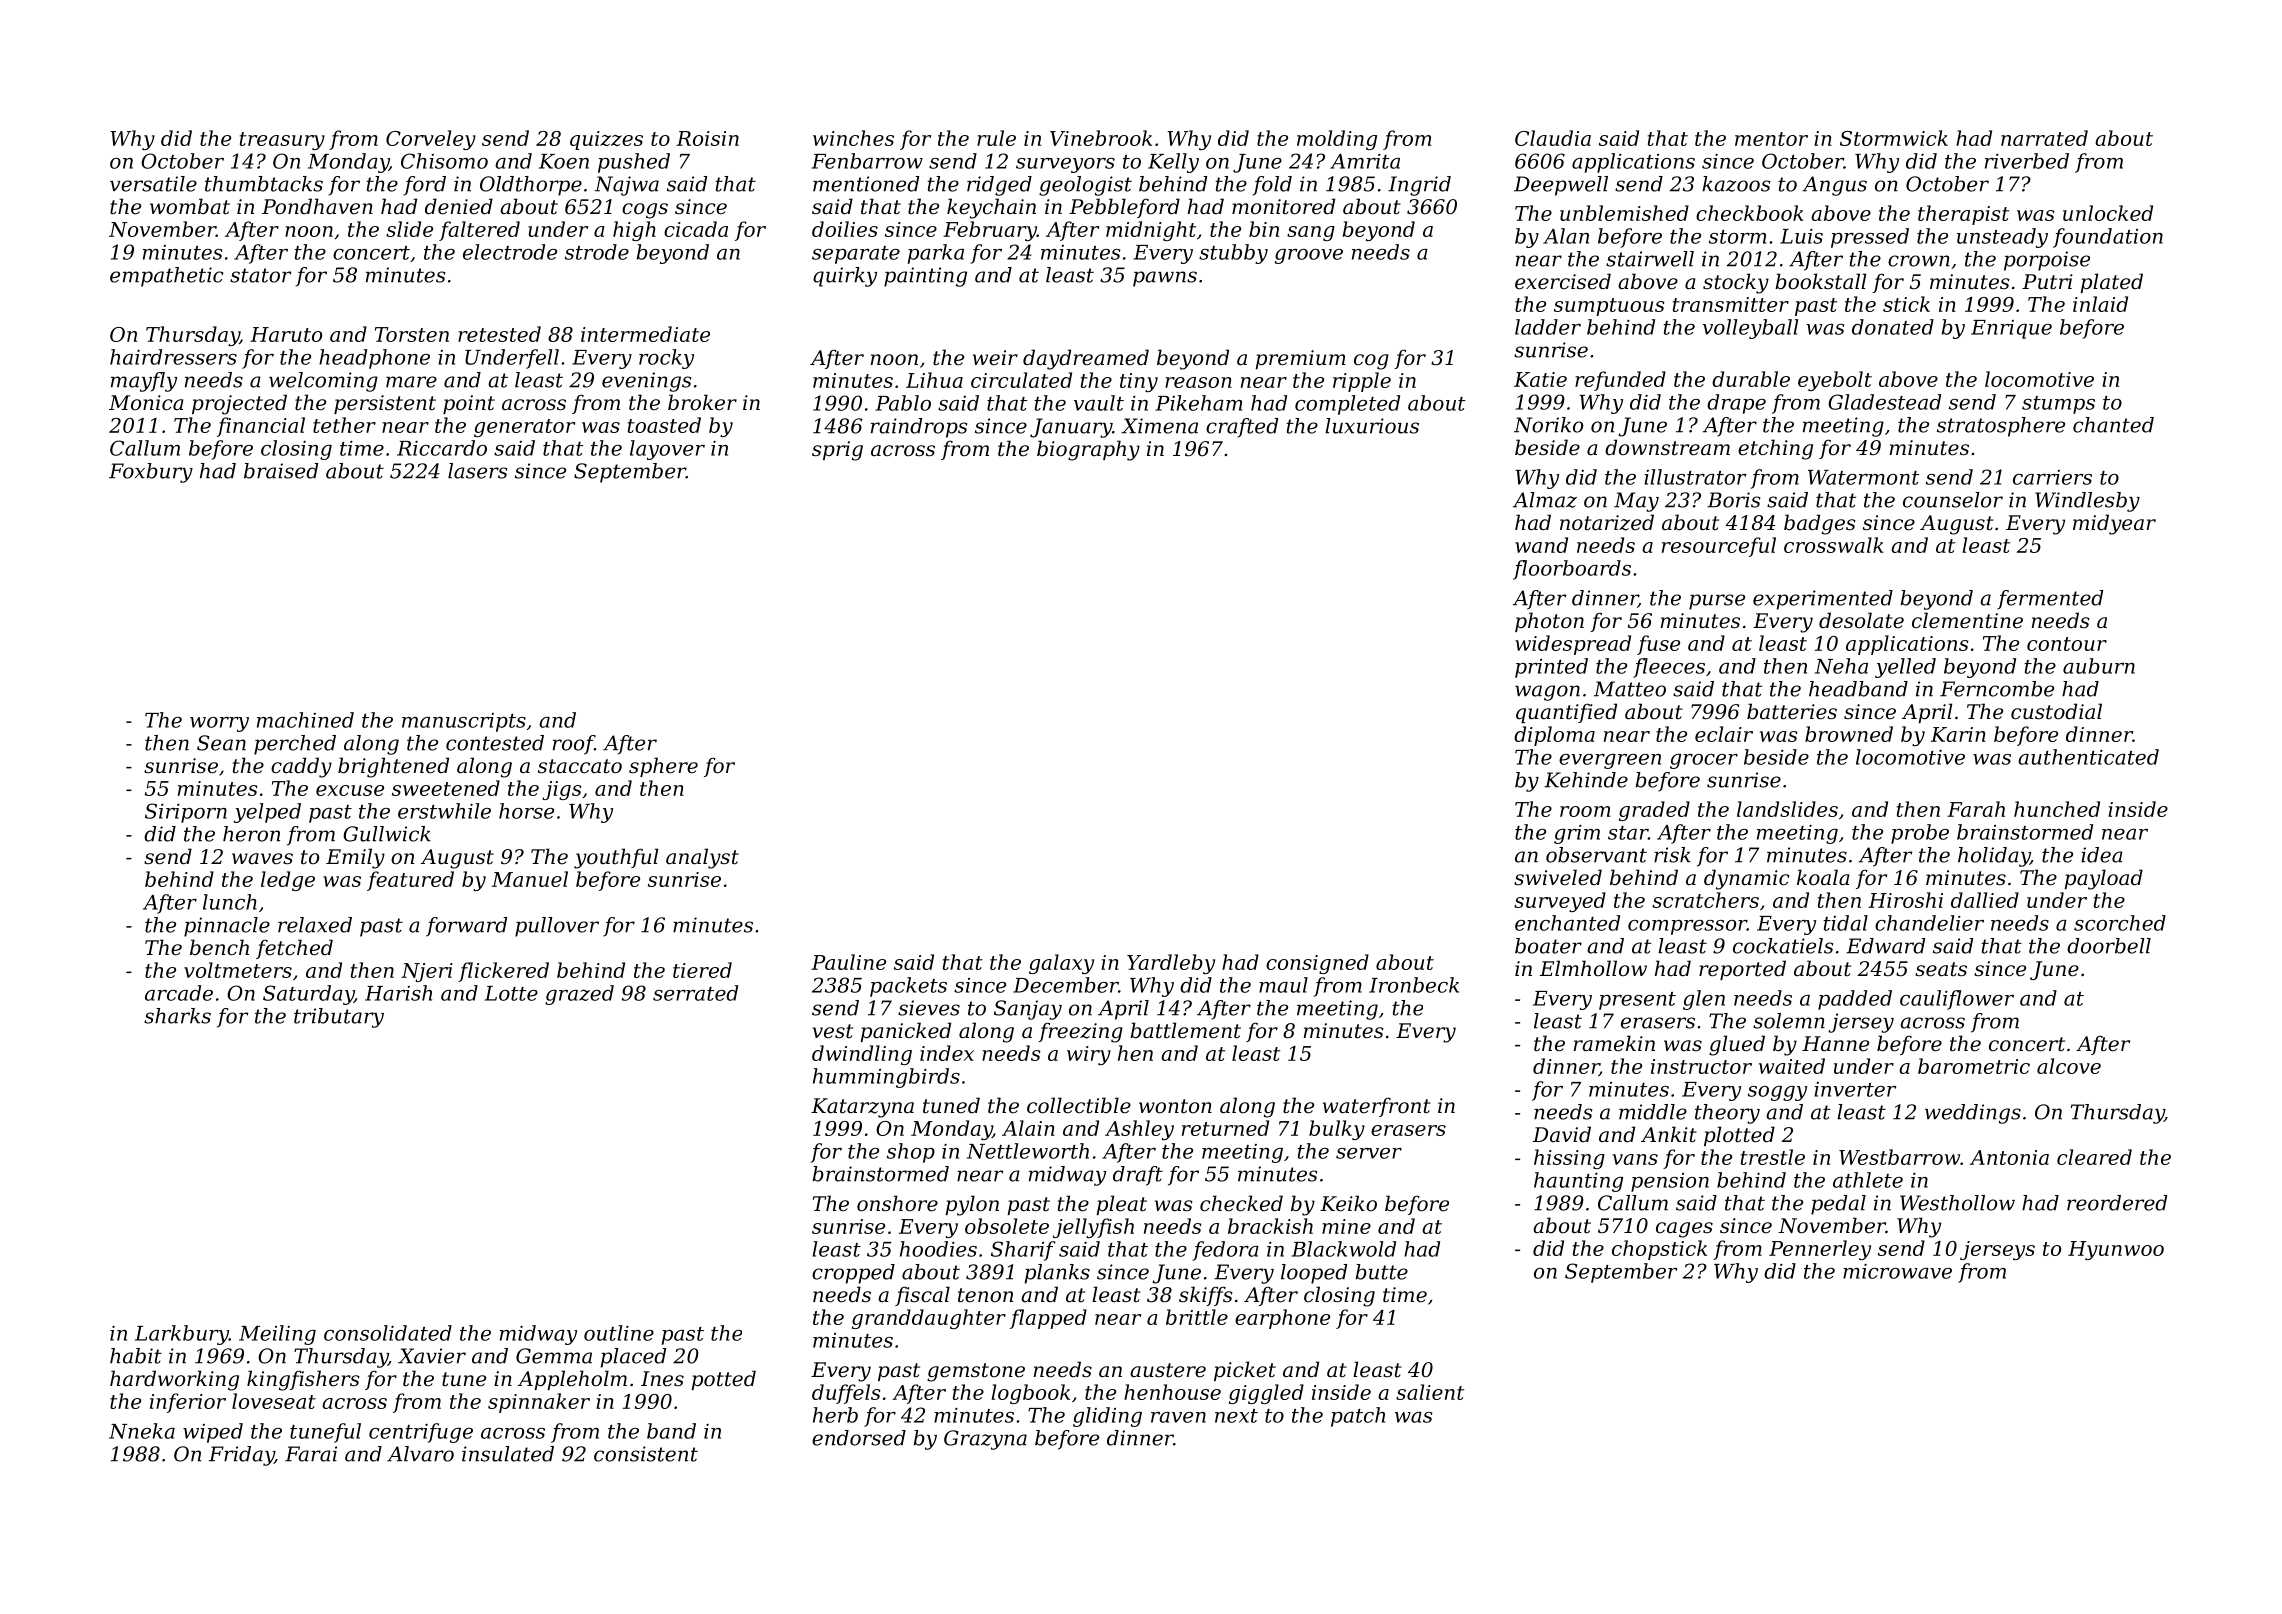  Describe the element at coordinates (1101, 138) in the screenshot. I see `Vinebrook` at that location.
